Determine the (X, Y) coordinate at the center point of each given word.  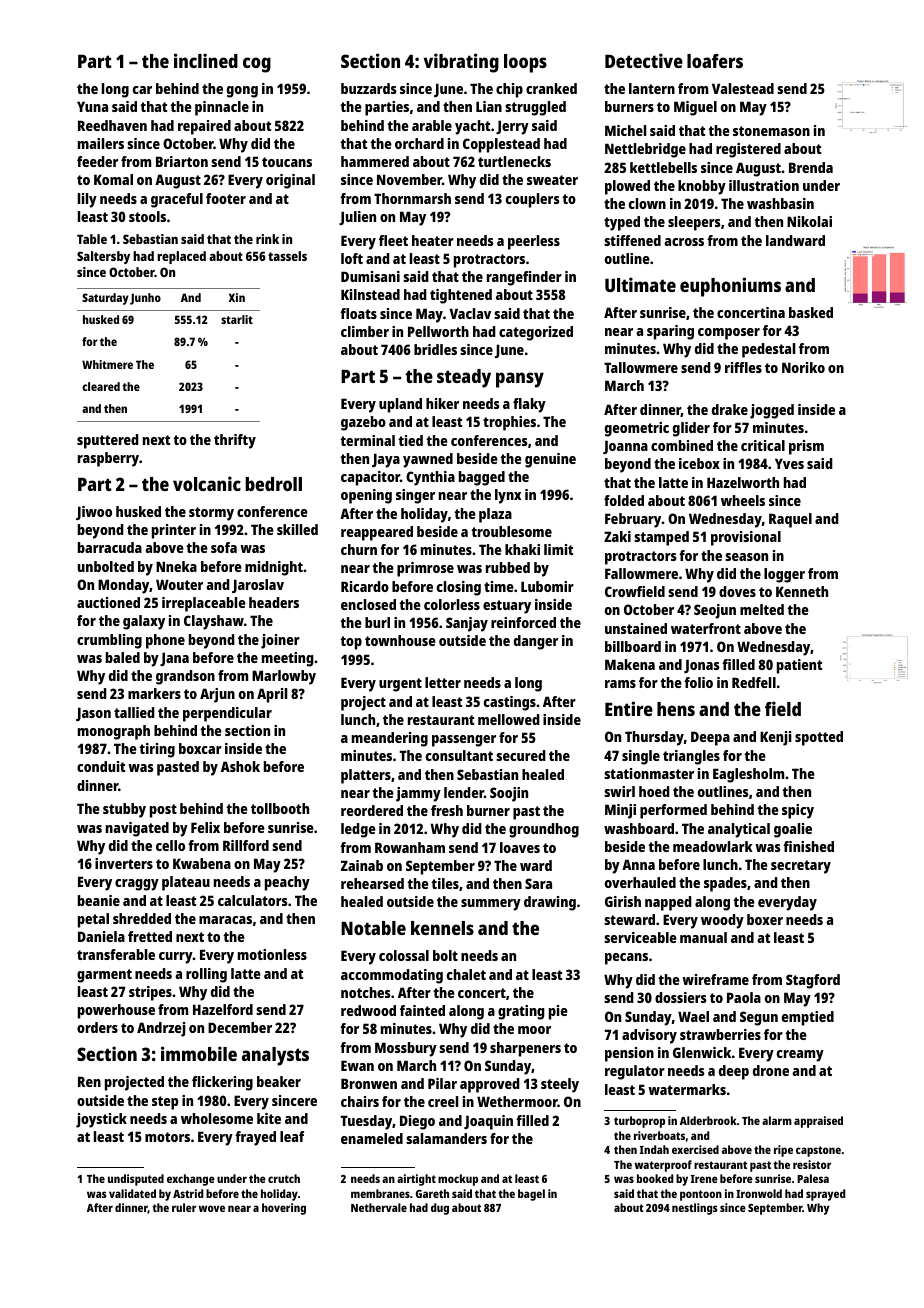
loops (525, 63)
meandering (390, 739)
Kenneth (802, 591)
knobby (702, 187)
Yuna (92, 106)
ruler (184, 1207)
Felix (205, 827)
